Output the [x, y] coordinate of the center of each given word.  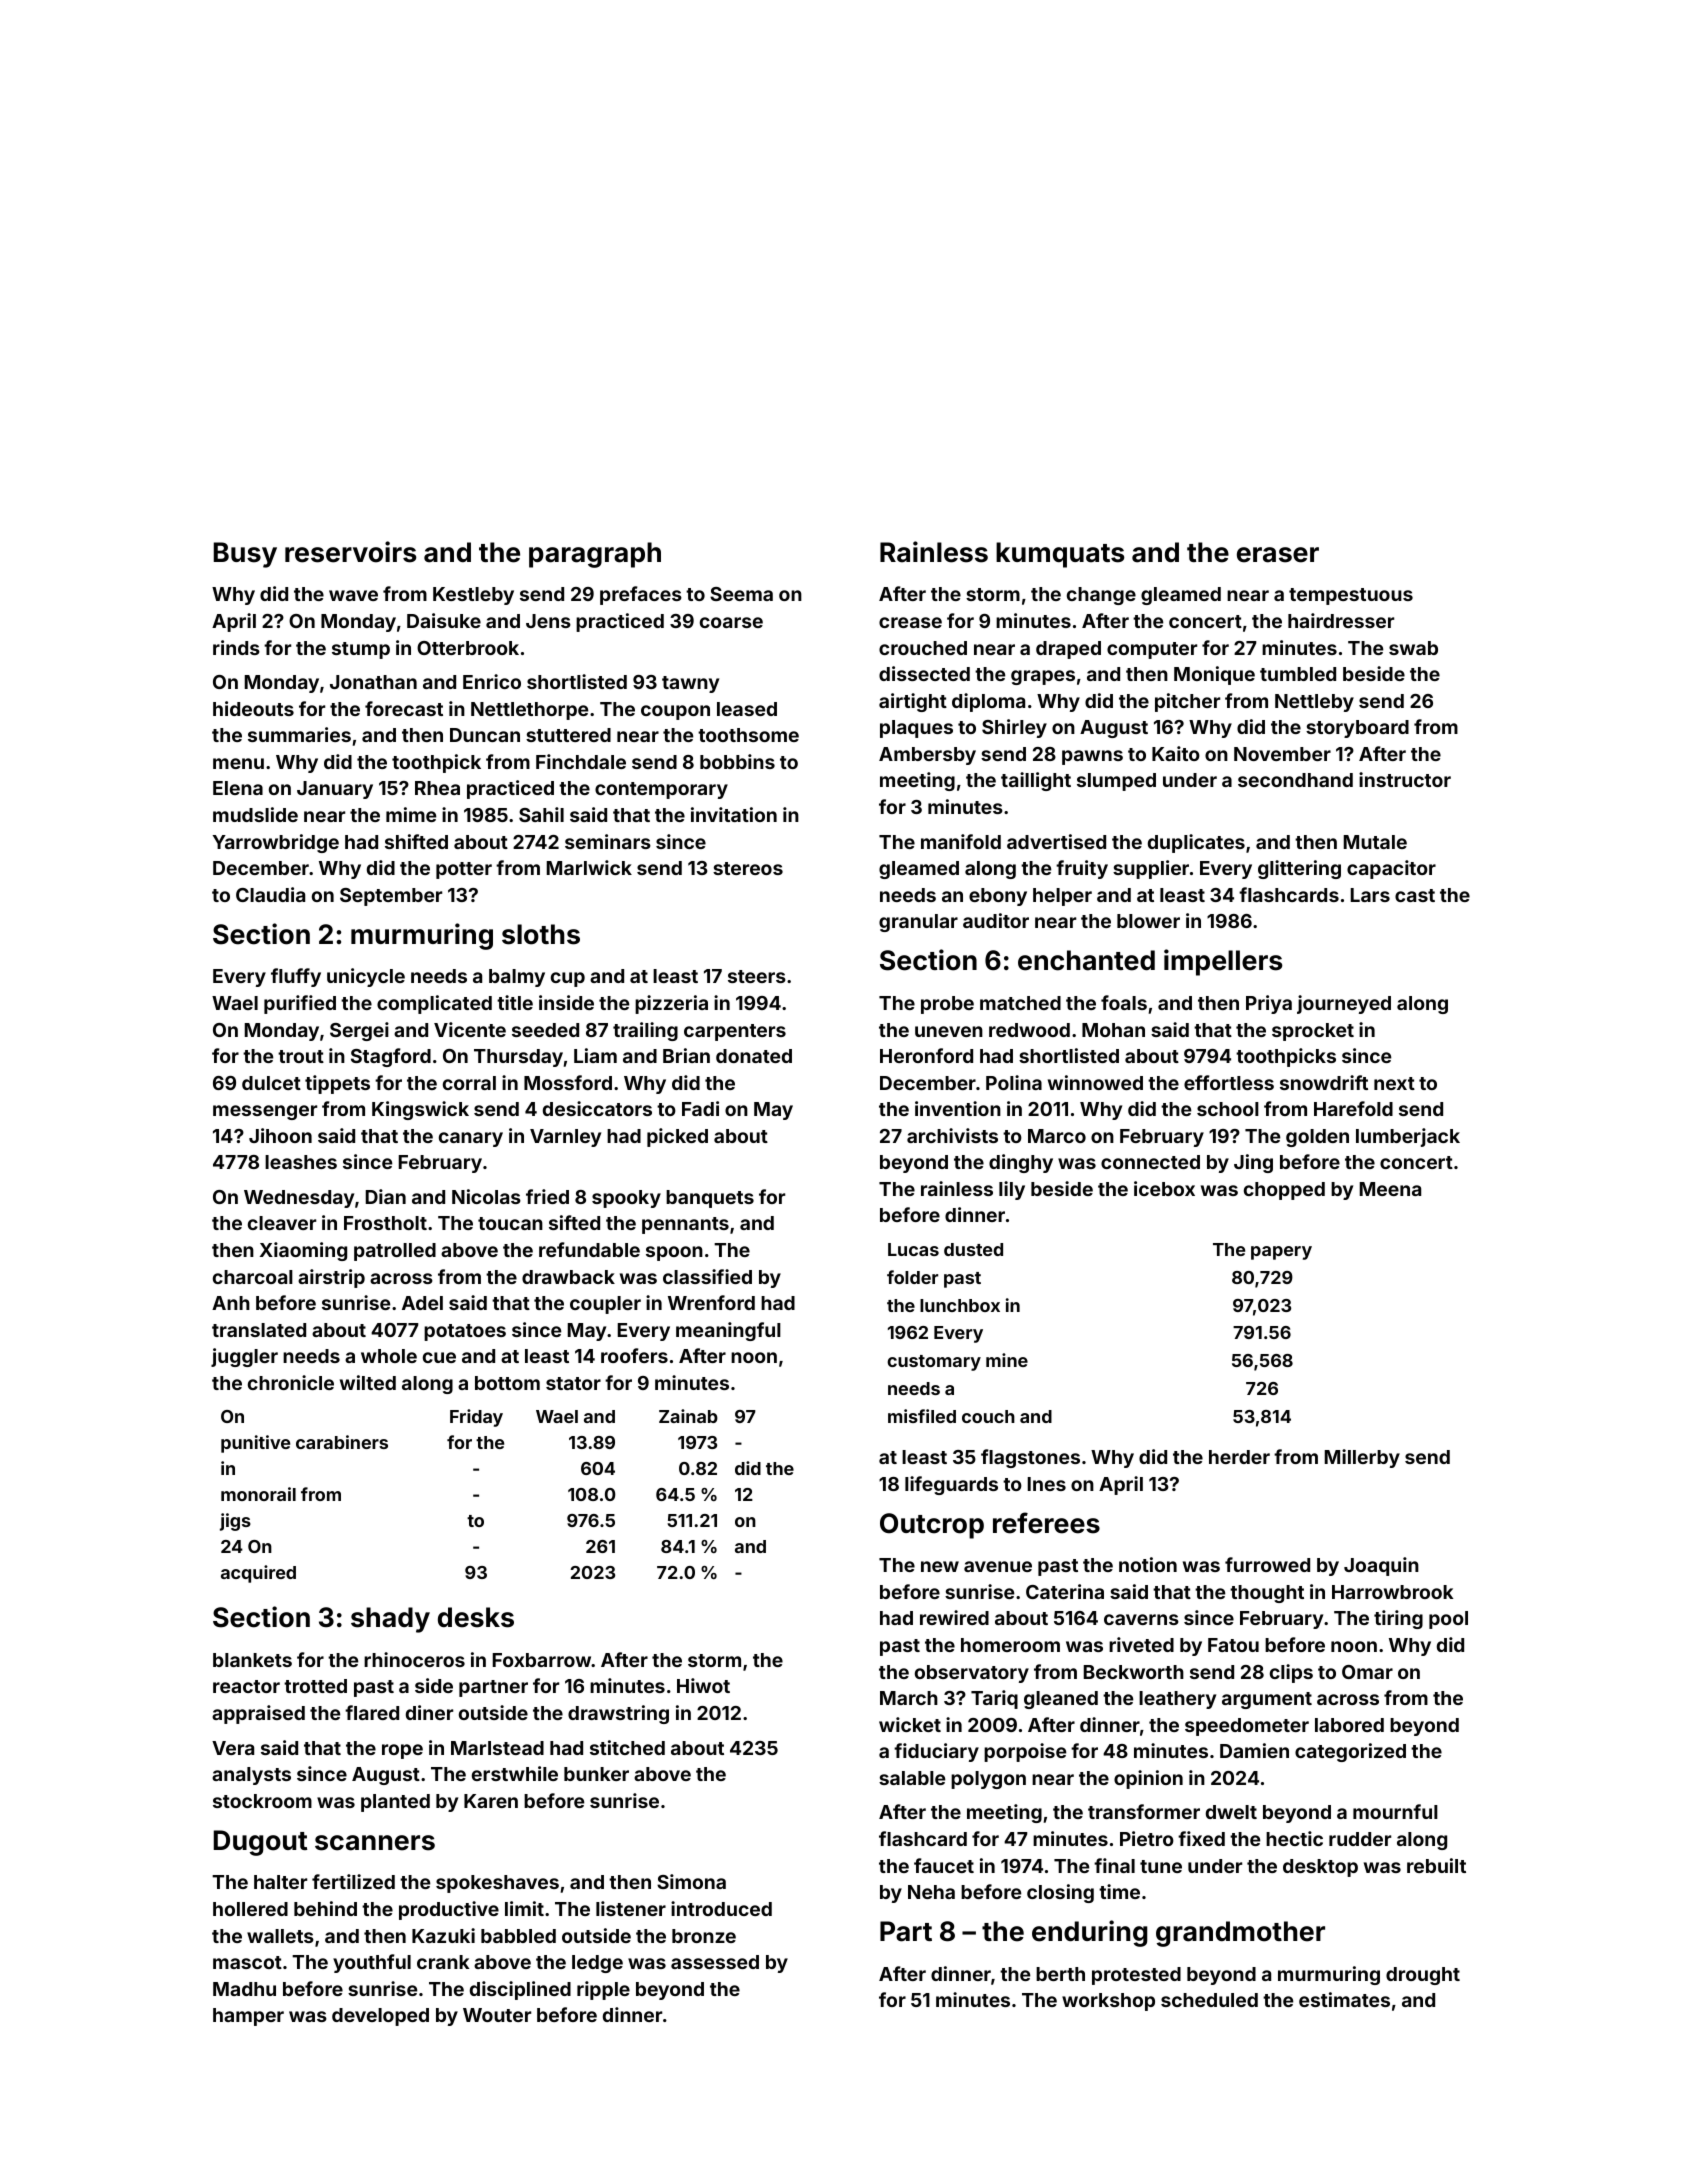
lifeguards [951, 1485]
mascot [247, 1962]
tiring [1398, 1619]
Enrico [492, 681]
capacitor [1391, 869]
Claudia [270, 894]
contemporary [661, 790]
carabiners [342, 1442]
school [1228, 1109]
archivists [952, 1135]
